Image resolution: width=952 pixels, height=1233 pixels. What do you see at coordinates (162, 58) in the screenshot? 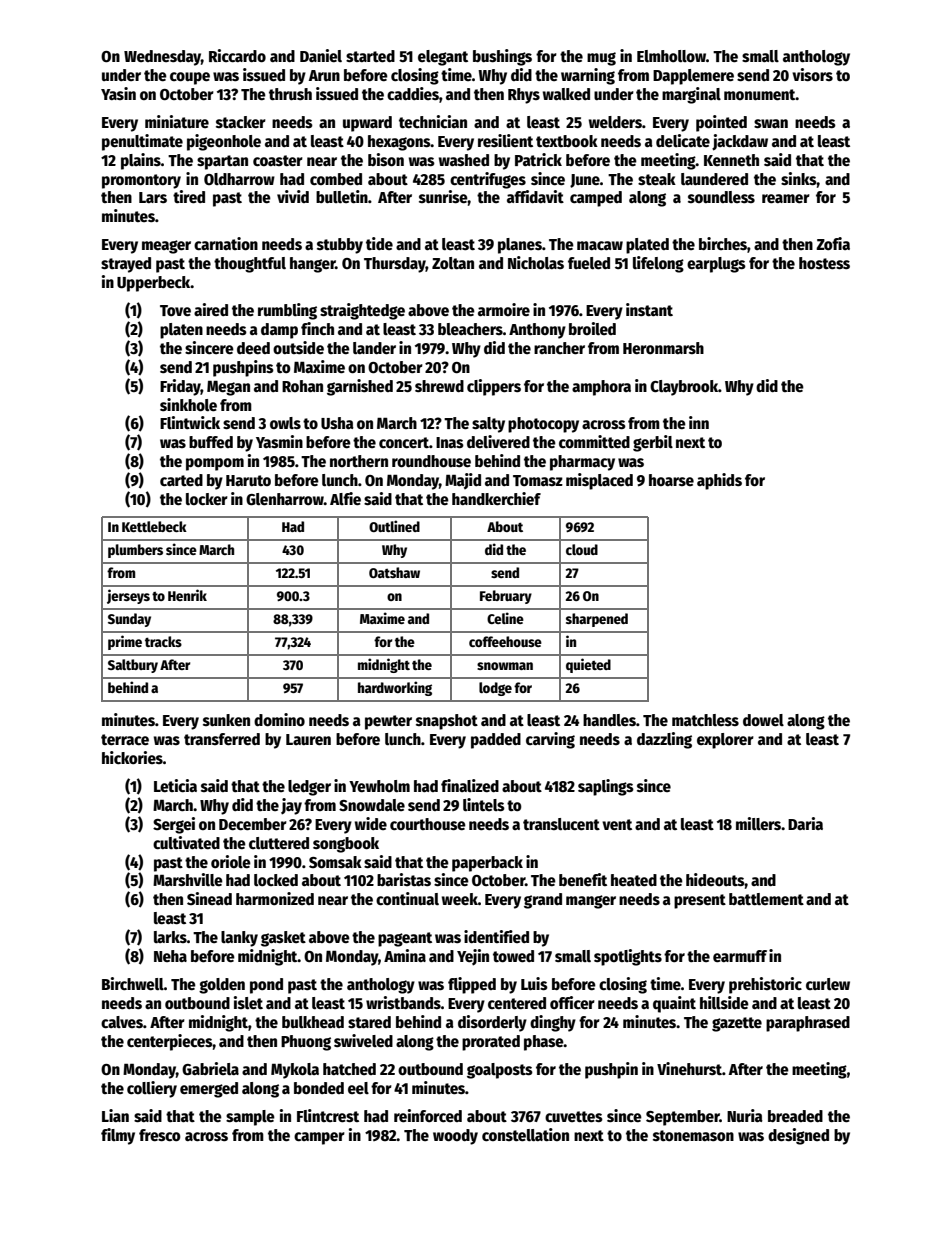
I see `Wednesday` at bounding box center [162, 58].
